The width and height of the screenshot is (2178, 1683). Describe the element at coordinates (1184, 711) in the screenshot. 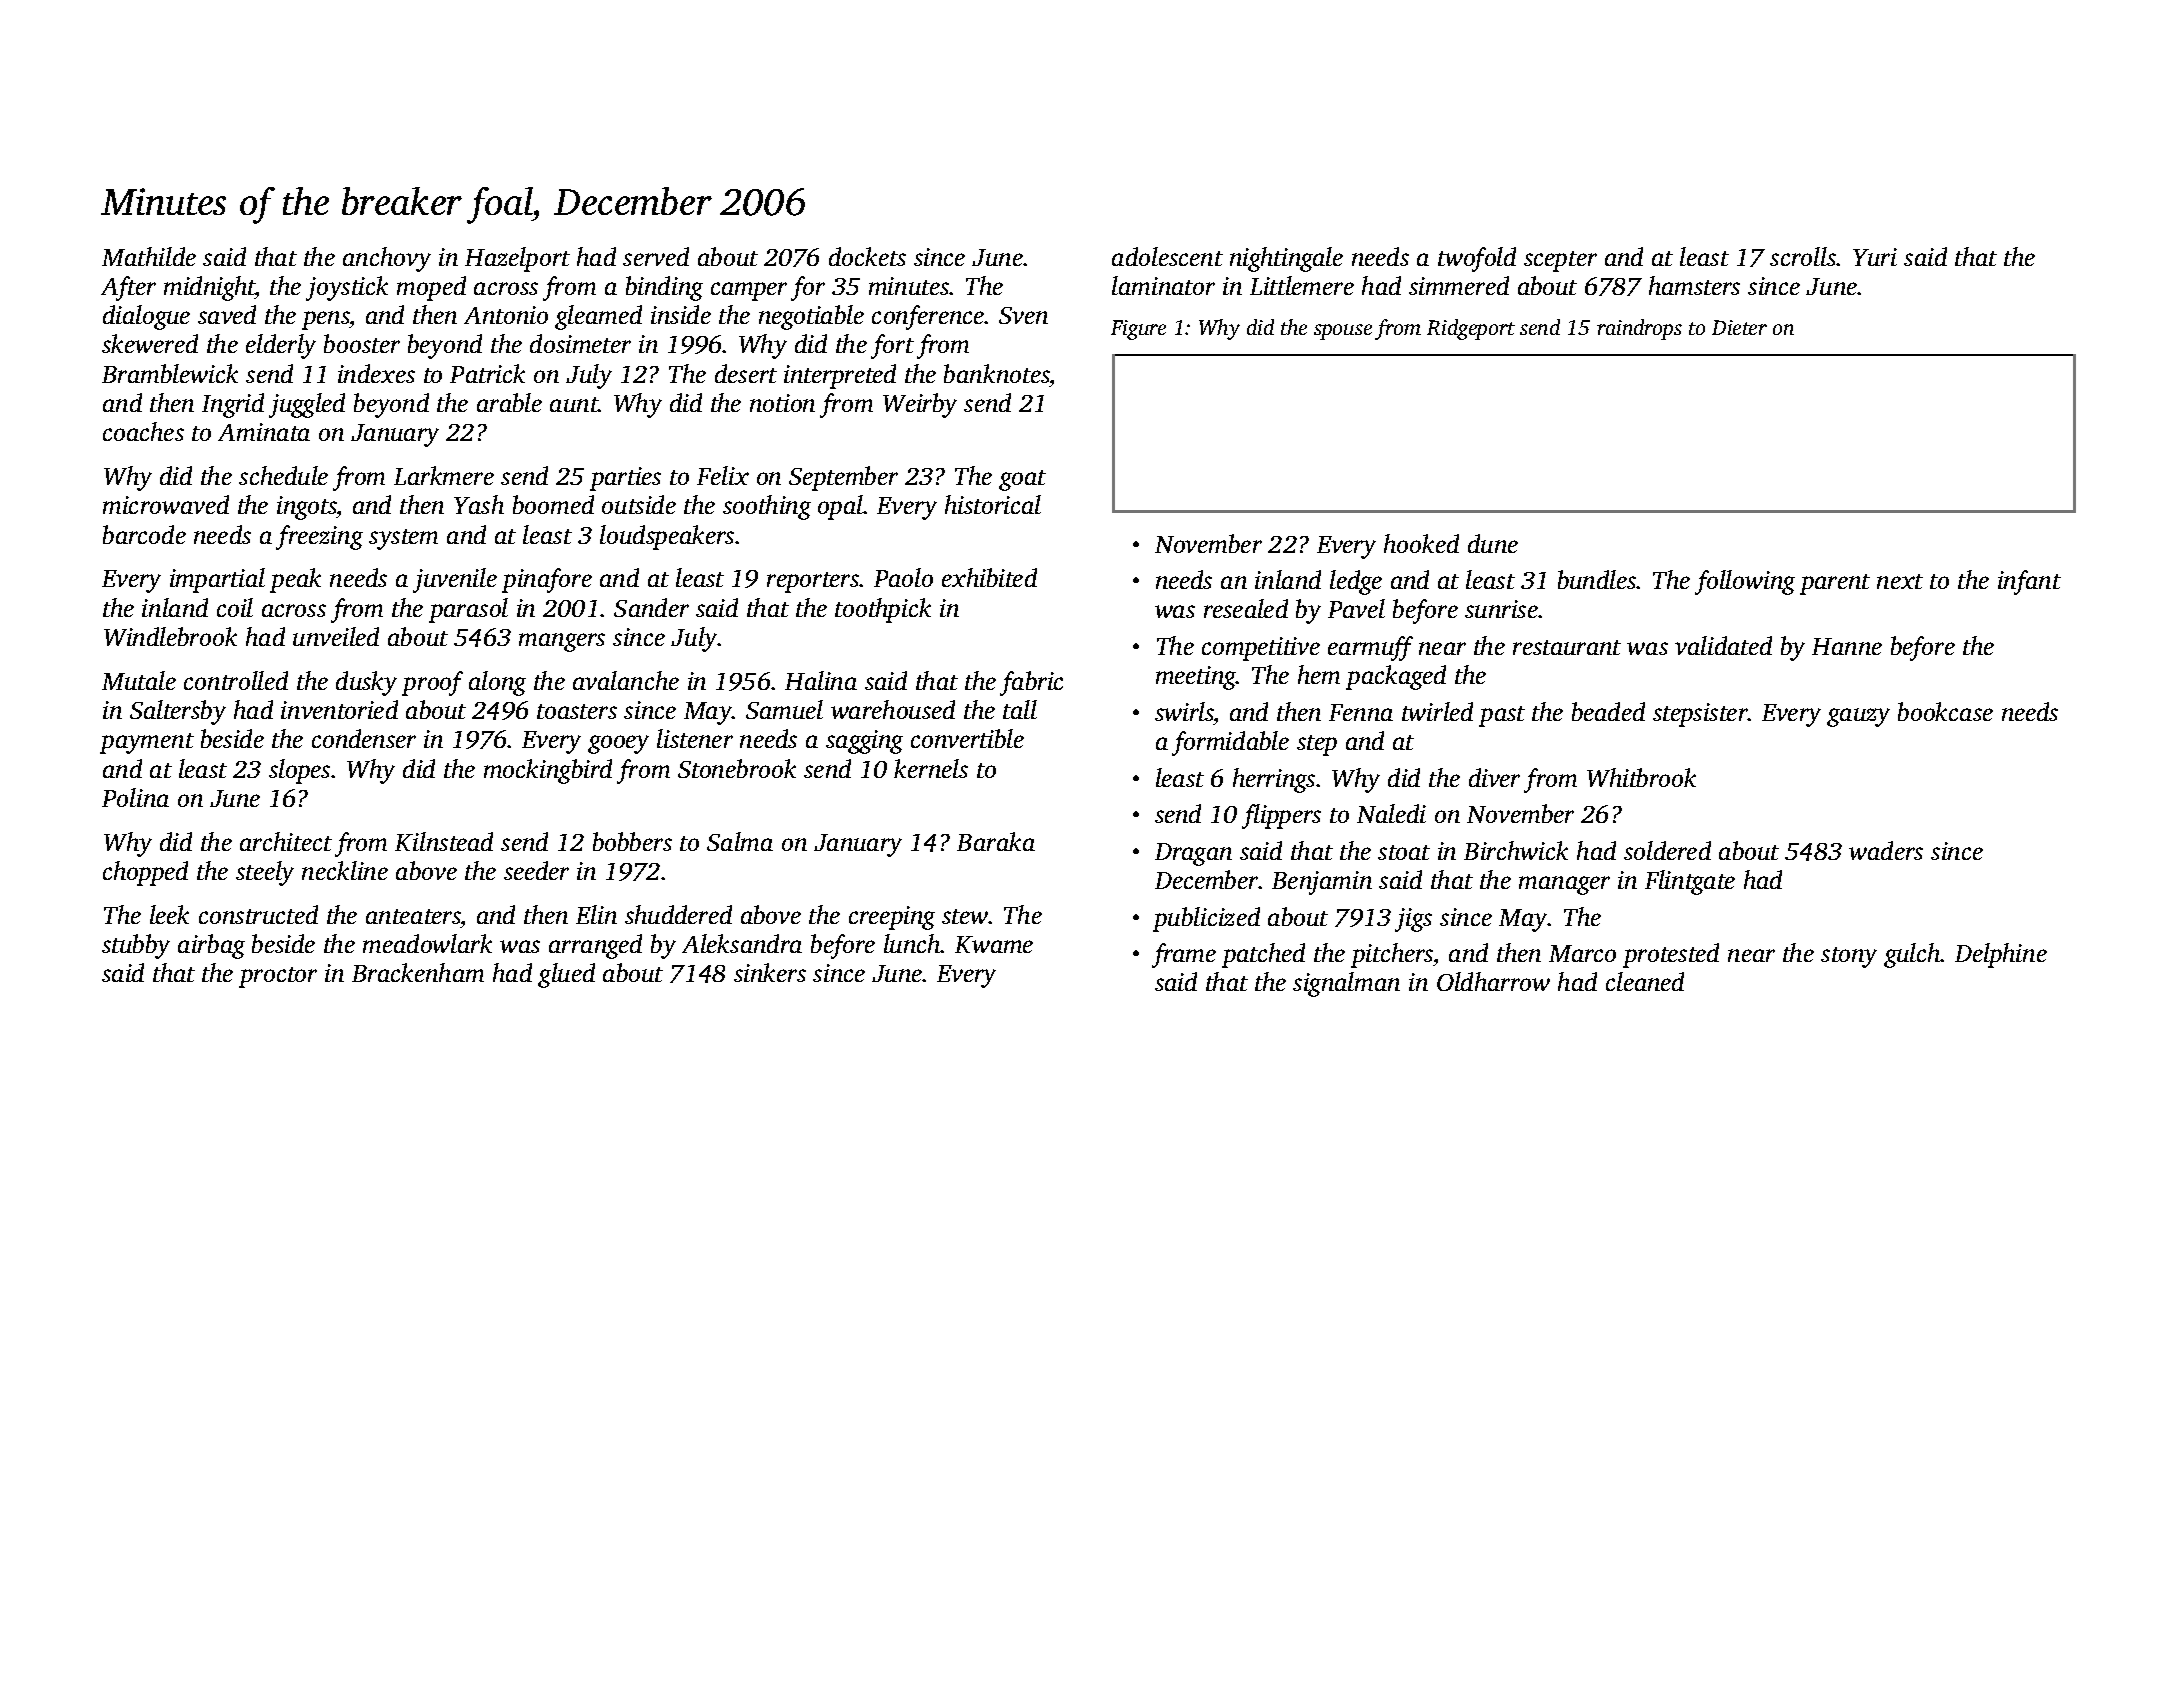

I see `swirls` at that location.
